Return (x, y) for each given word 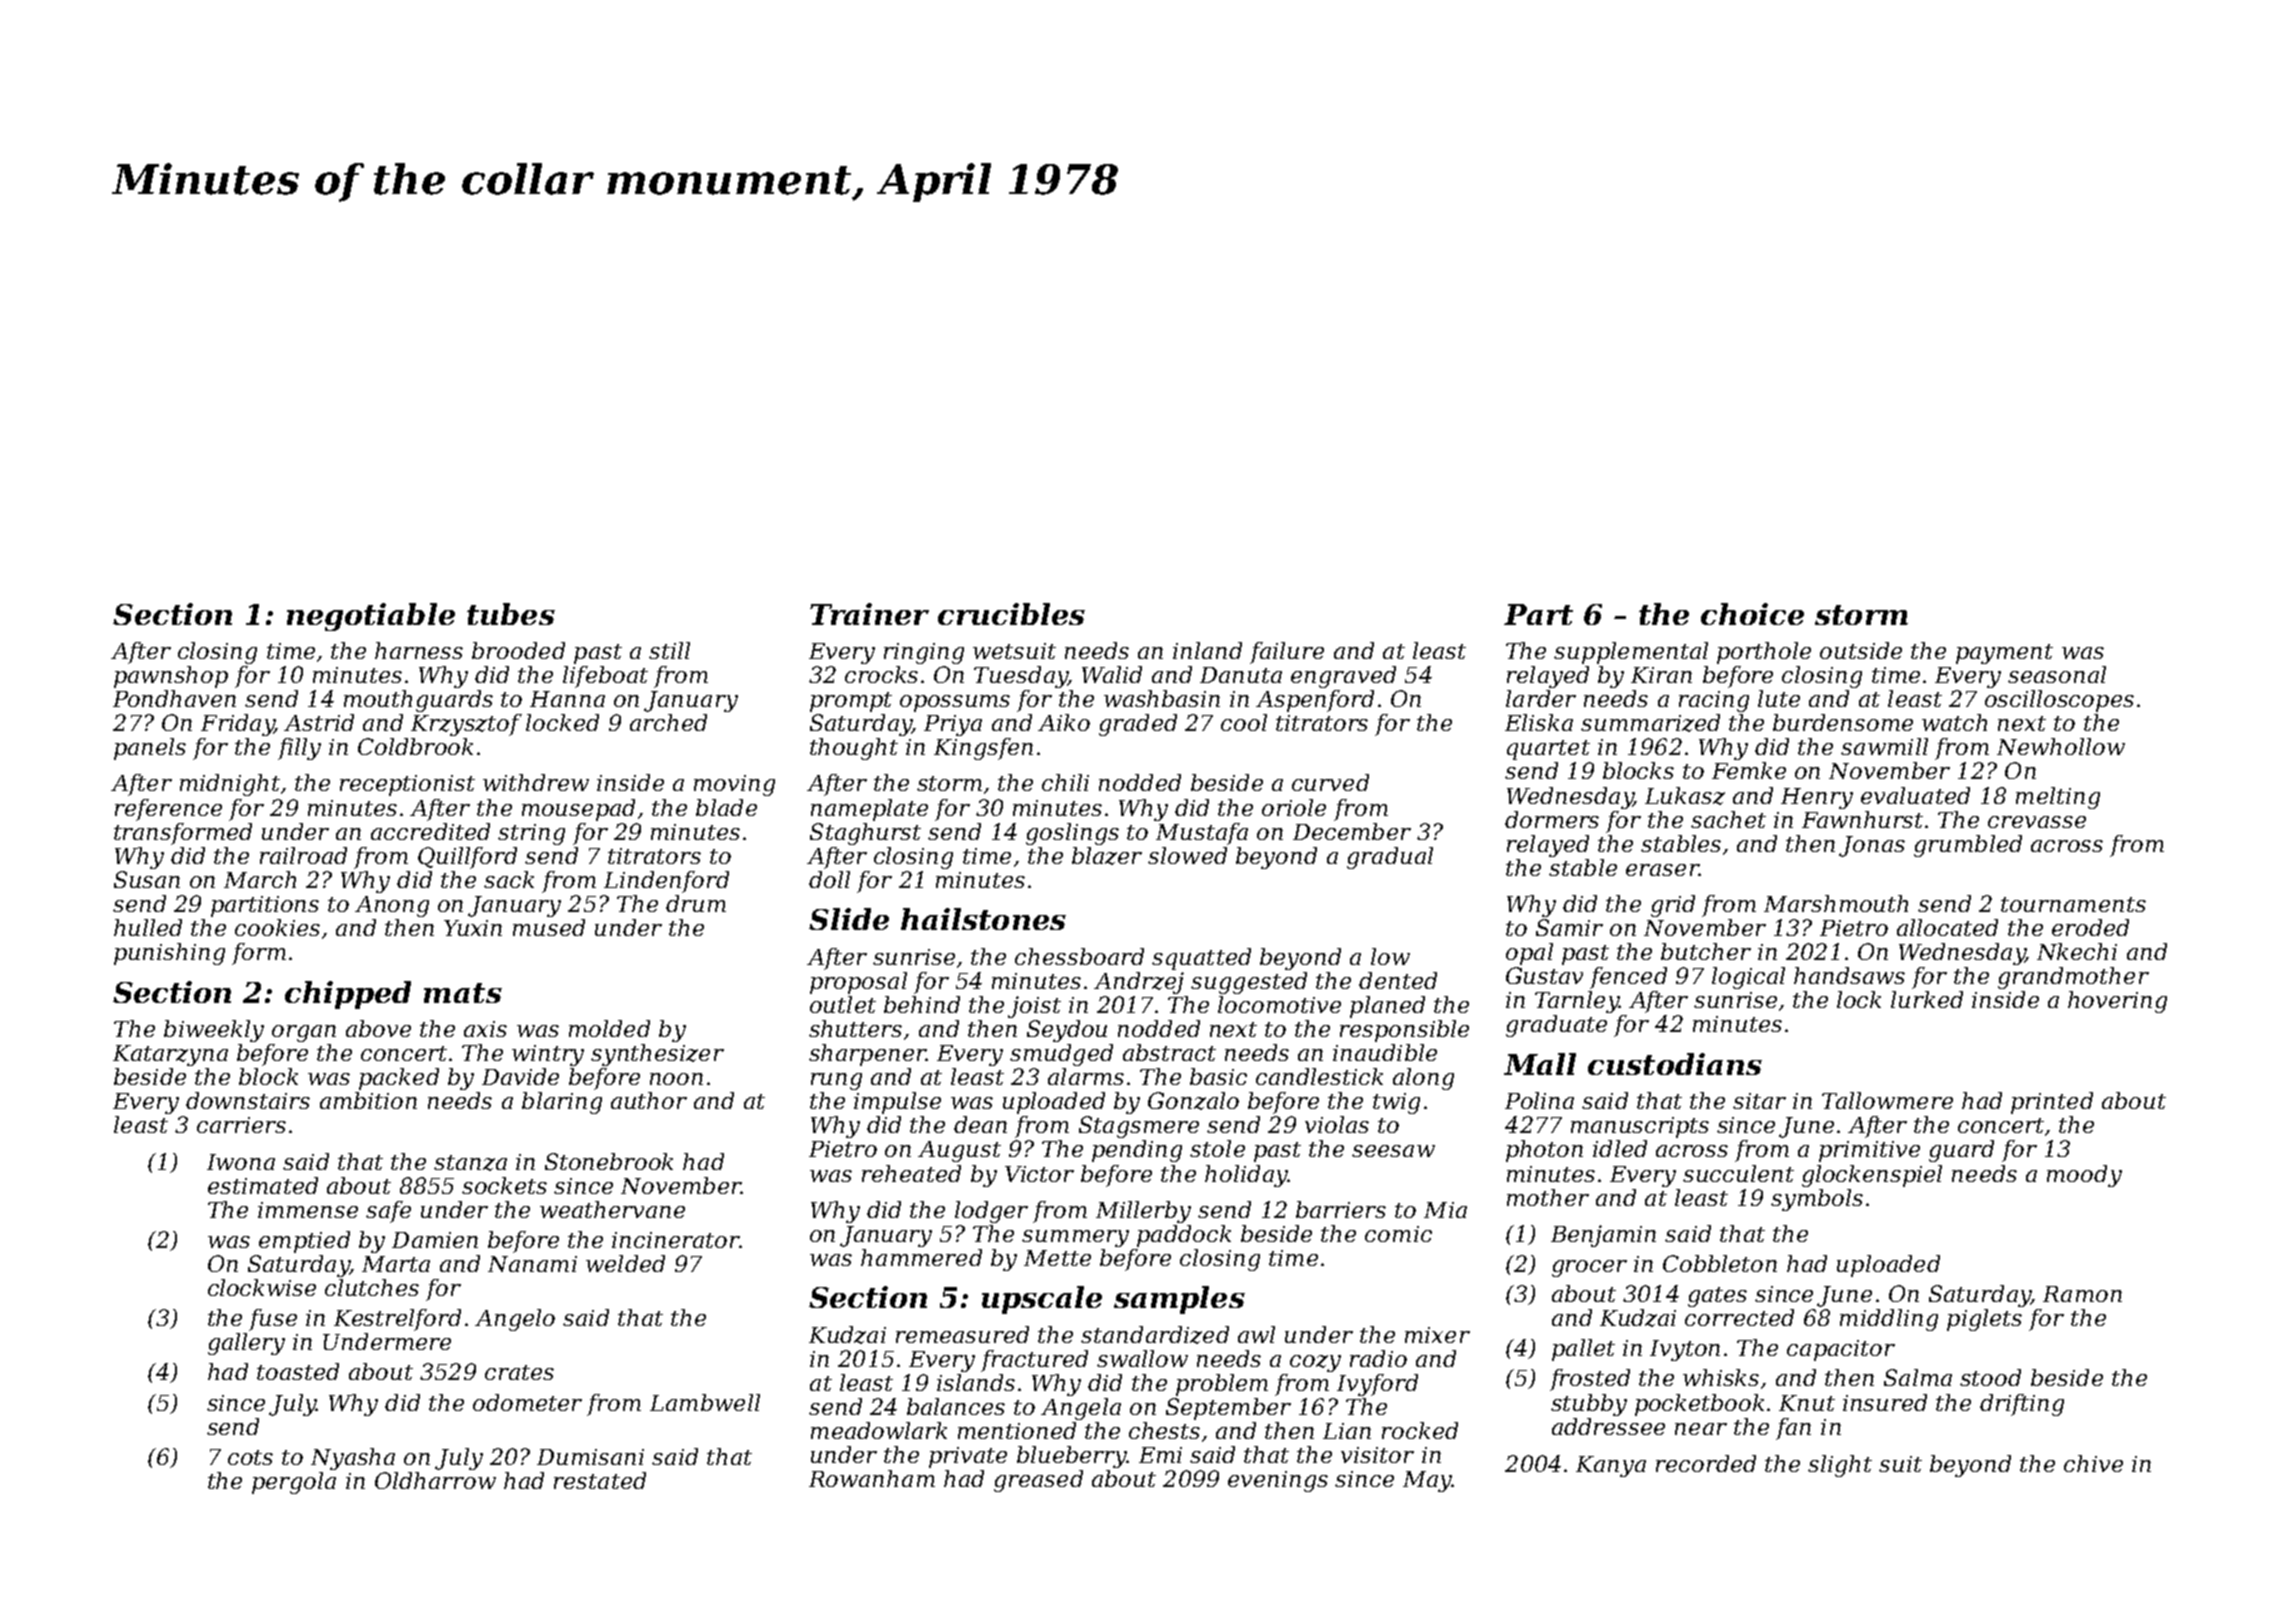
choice (1752, 614)
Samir (1569, 927)
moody (2084, 1176)
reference (168, 810)
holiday (1246, 1176)
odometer (527, 1402)
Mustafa (1202, 834)
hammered (921, 1257)
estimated (263, 1185)
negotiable (371, 617)
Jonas (1872, 846)
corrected (1739, 1317)
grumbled (1968, 846)
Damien (435, 1240)
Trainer (869, 614)
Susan (147, 879)
